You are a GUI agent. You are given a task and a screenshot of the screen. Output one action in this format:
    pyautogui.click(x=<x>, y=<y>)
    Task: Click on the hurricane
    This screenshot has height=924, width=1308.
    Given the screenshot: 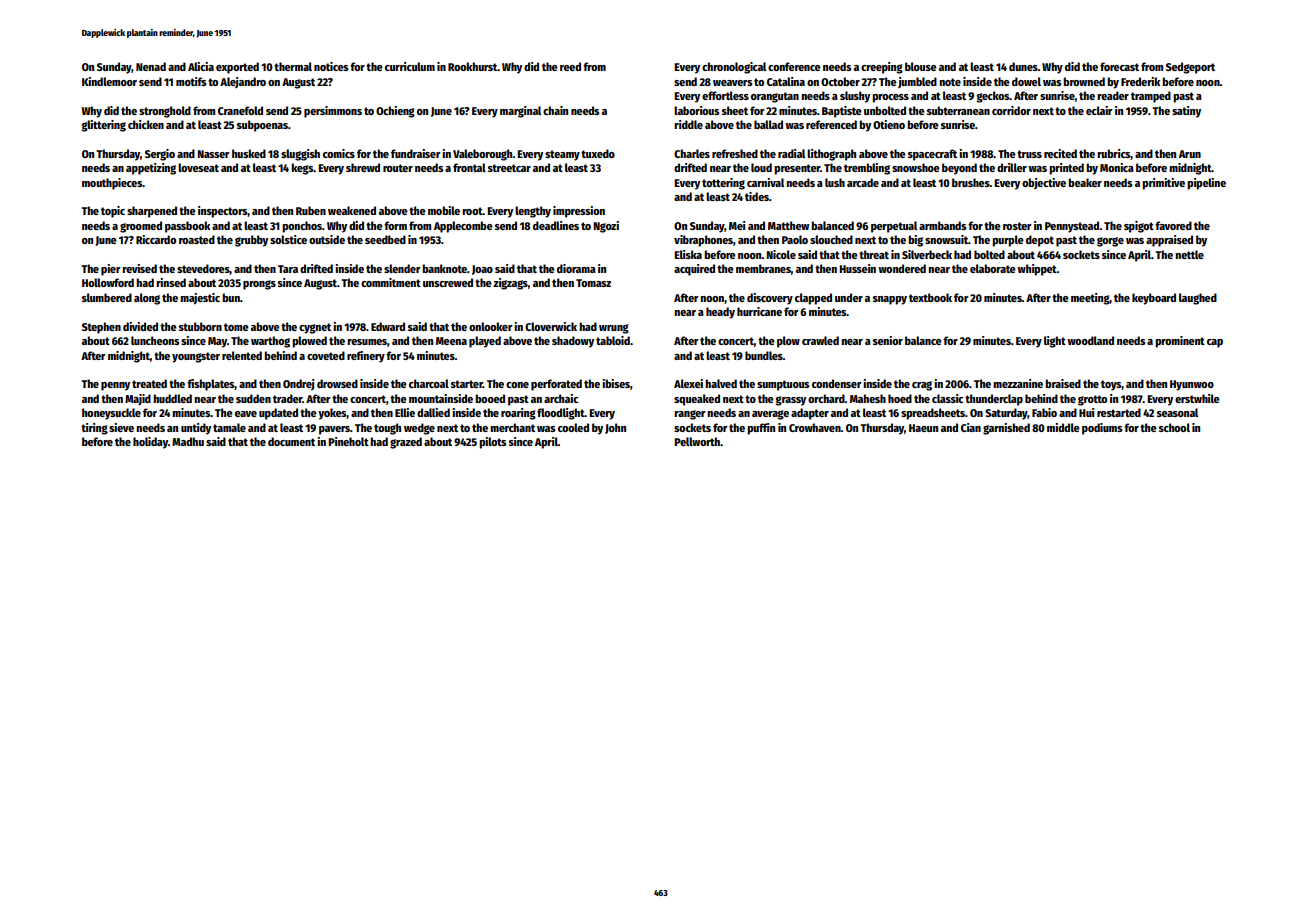 What is the action you would take?
    pyautogui.click(x=759, y=311)
